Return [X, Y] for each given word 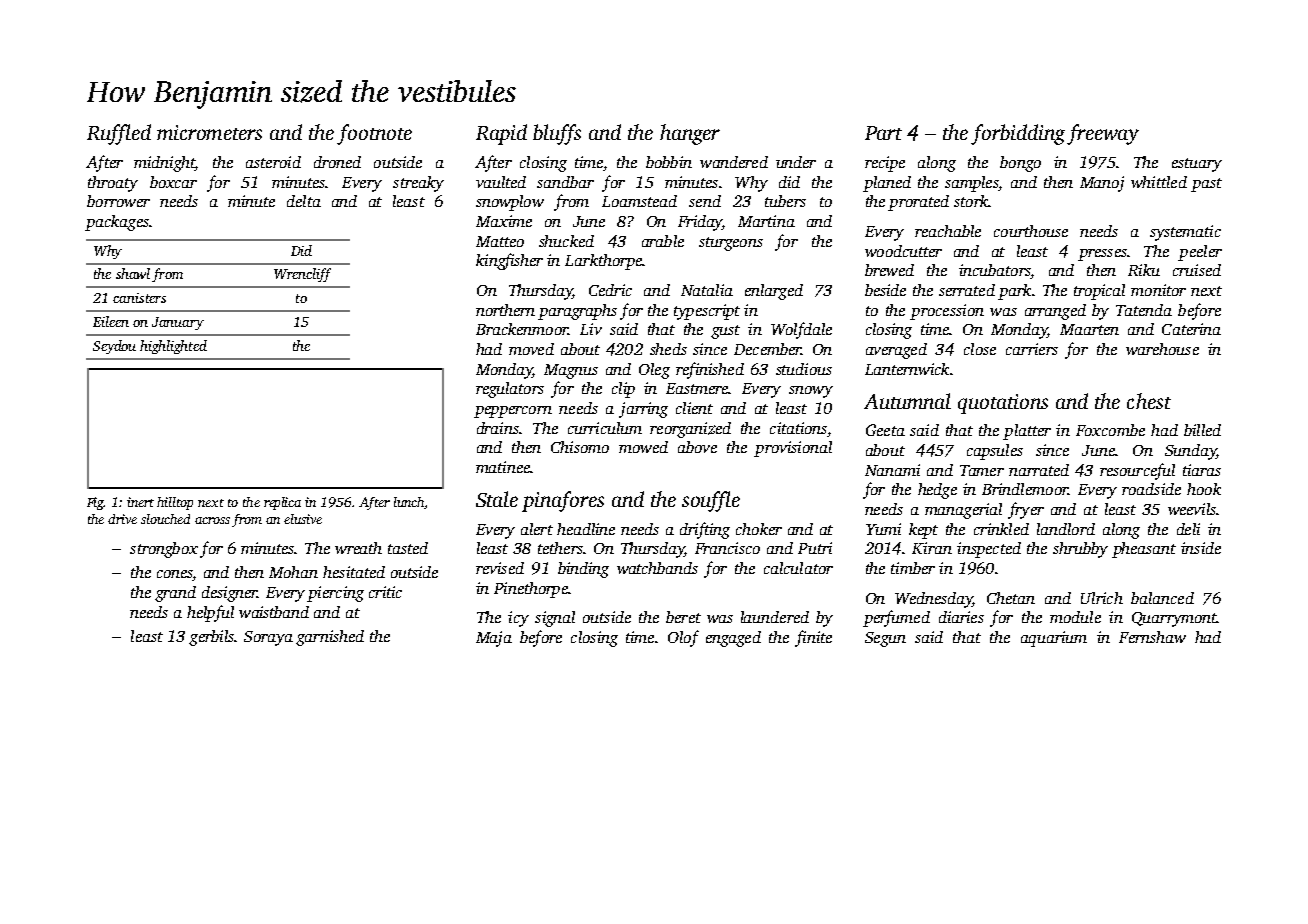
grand [175, 594]
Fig [95, 503]
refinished [710, 370]
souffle [711, 501]
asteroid [273, 162]
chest [1149, 401]
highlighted [173, 347]
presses [1102, 255]
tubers [785, 201]
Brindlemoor [1025, 489]
